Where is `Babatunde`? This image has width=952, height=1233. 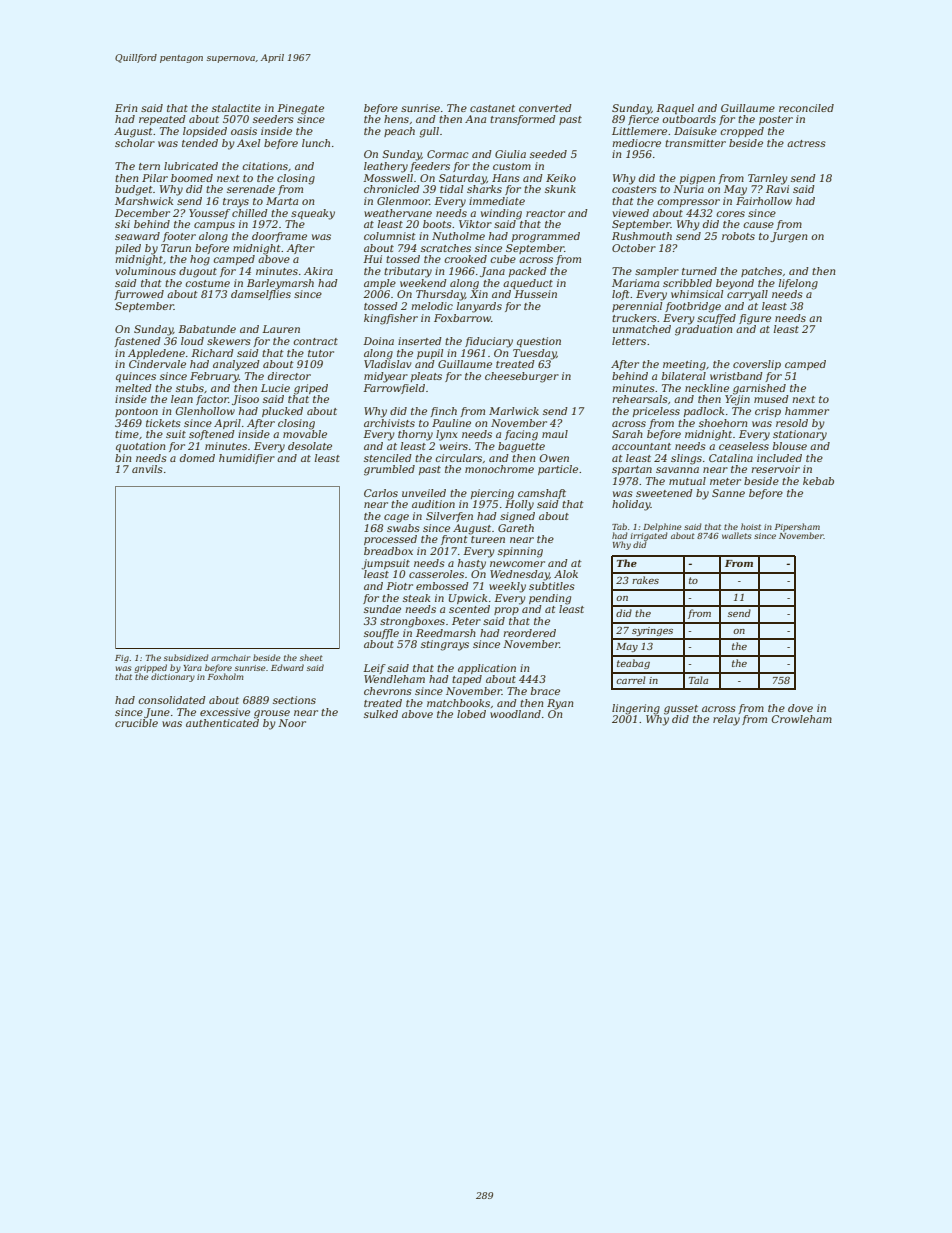
Babatunde is located at coordinates (207, 329).
